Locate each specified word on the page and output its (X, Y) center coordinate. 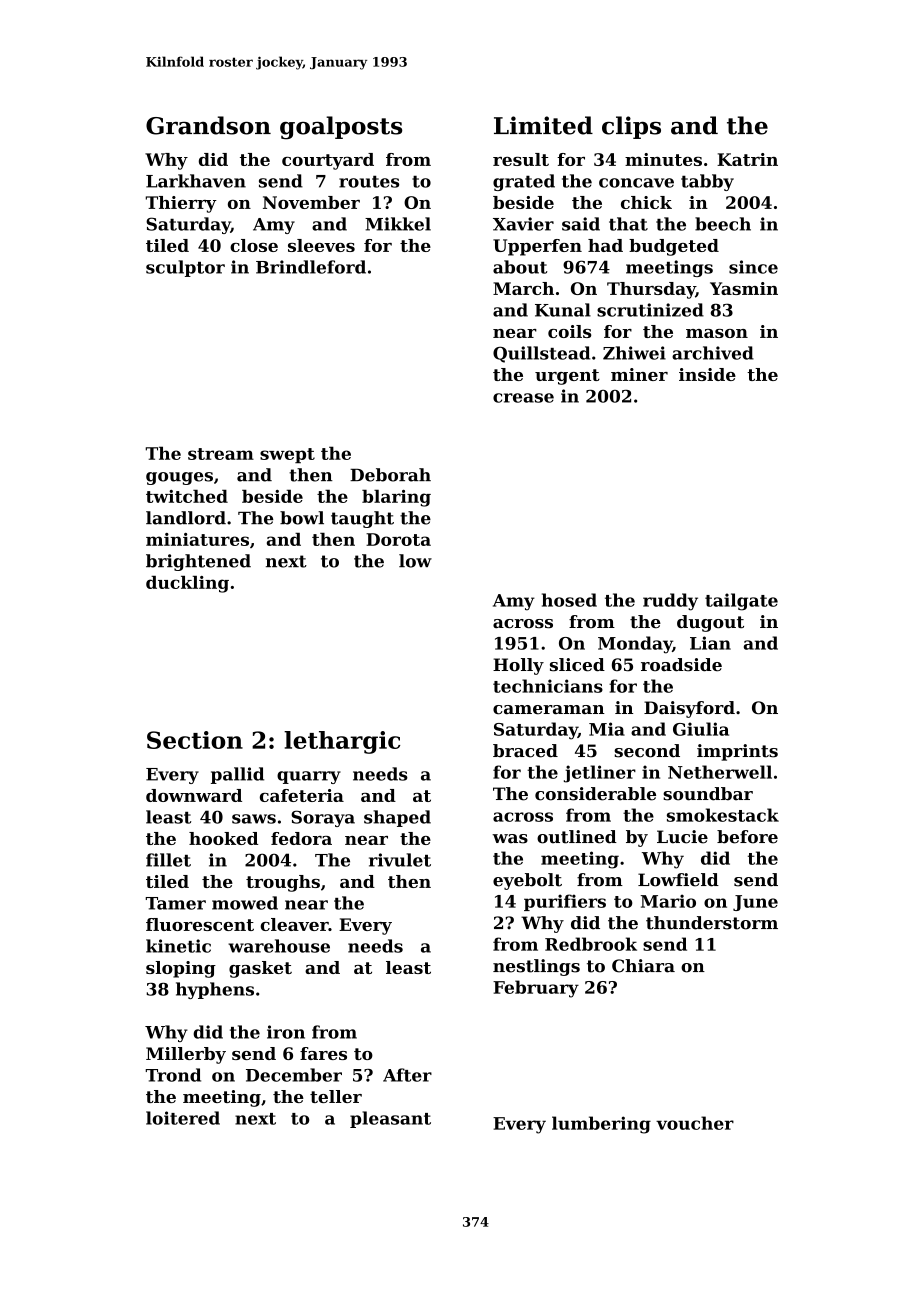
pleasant (390, 1119)
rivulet (400, 860)
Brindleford (311, 267)
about (520, 267)
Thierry (181, 204)
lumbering (601, 1125)
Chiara (643, 966)
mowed (245, 903)
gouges (179, 478)
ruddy (670, 602)
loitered (183, 1118)
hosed (569, 600)
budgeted (674, 247)
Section (195, 740)
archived (713, 353)
